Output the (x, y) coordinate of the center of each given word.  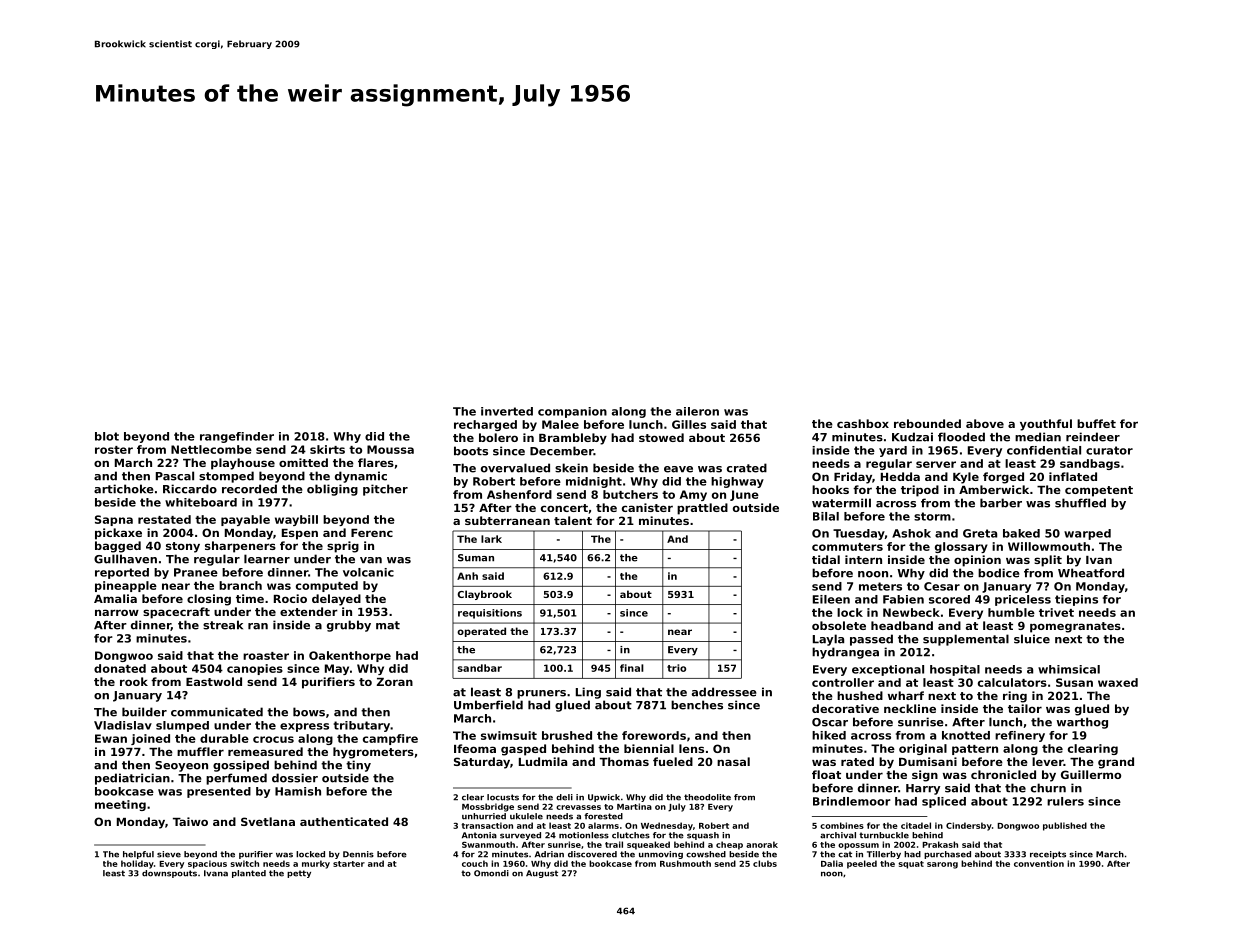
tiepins (1076, 600)
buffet (1096, 423)
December (562, 451)
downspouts (169, 874)
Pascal (175, 476)
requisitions (490, 614)
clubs (765, 863)
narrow (117, 612)
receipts (1048, 855)
